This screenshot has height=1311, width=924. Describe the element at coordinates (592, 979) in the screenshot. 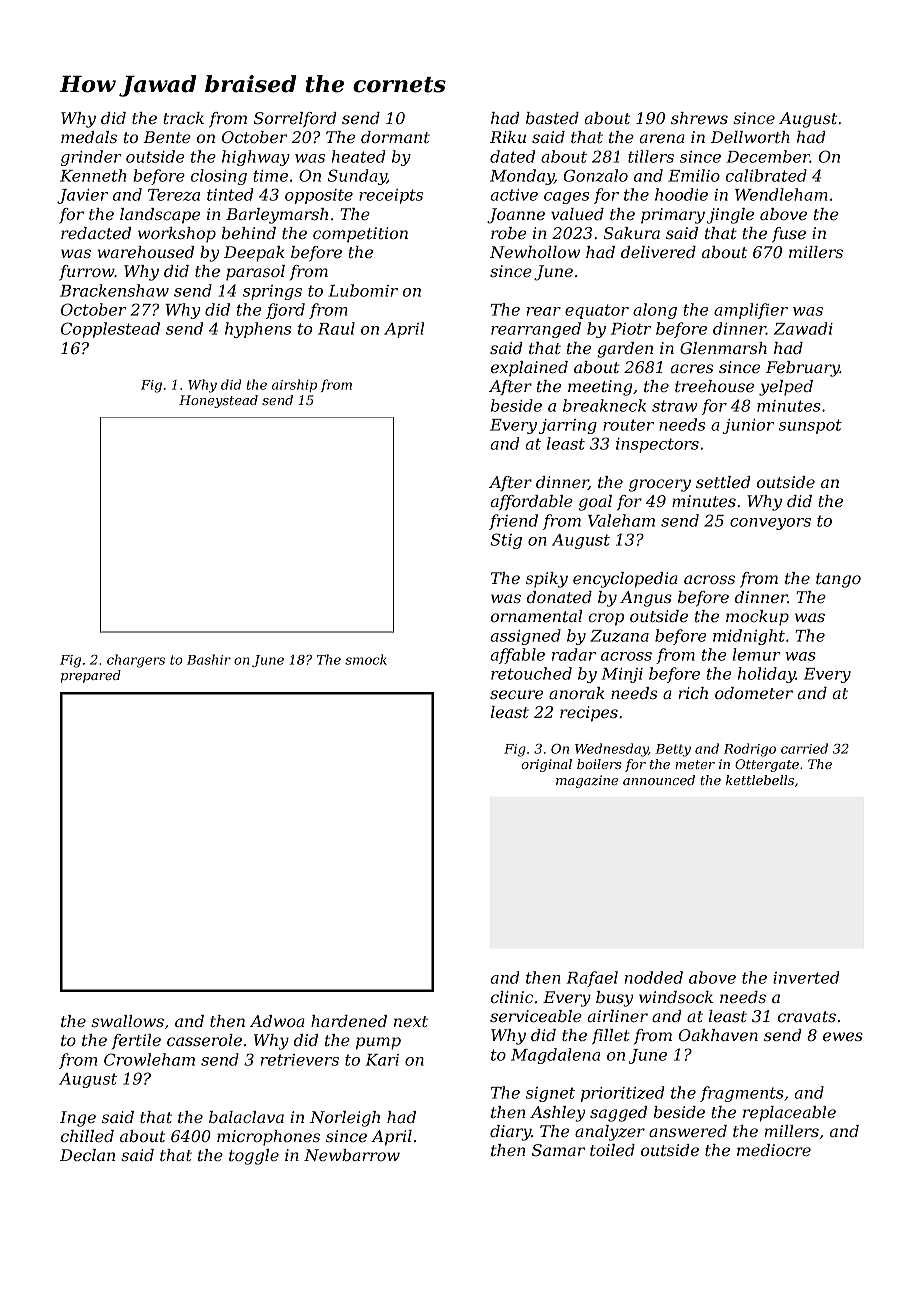

I see `Rafael` at that location.
